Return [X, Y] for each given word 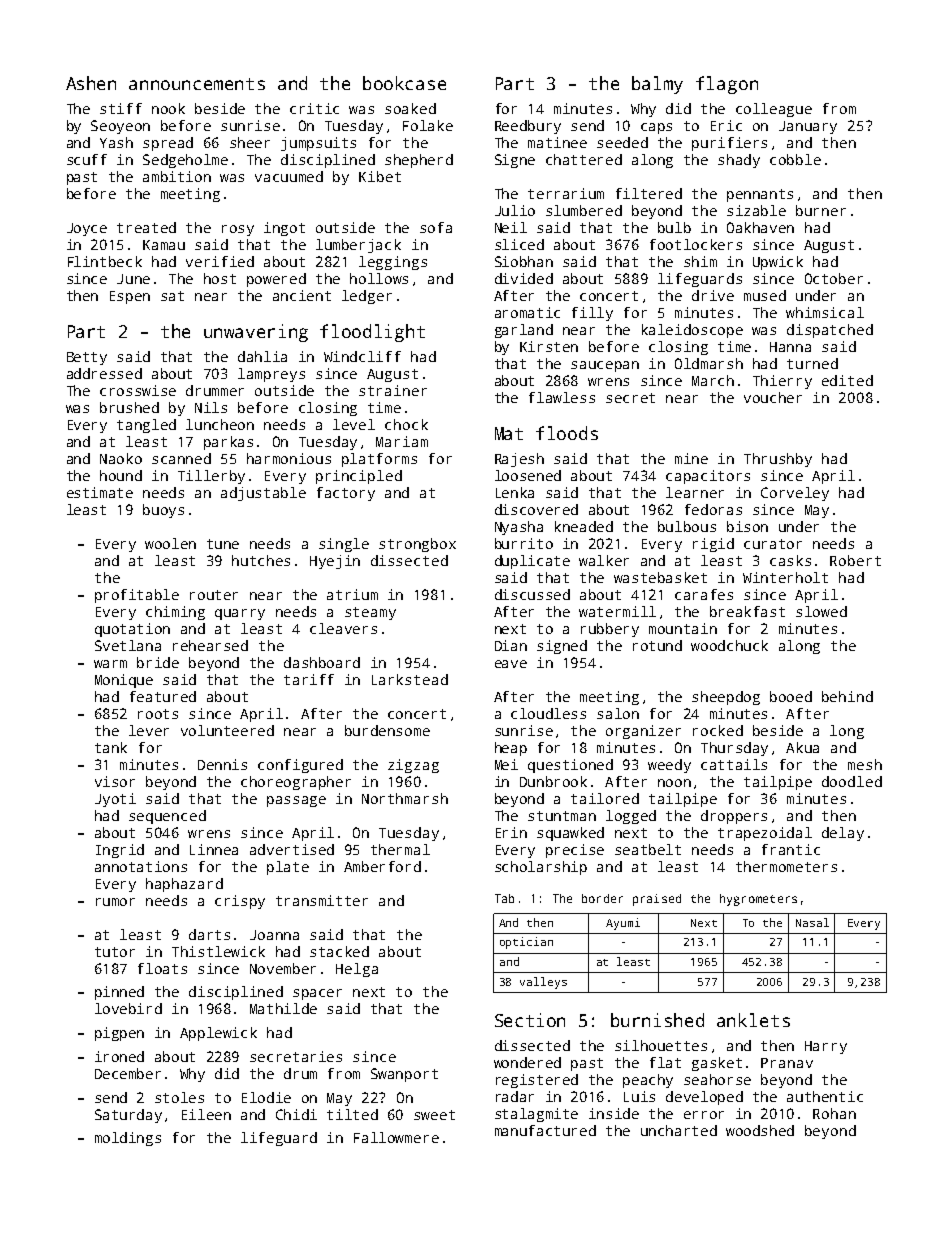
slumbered [584, 210]
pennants [760, 195]
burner [821, 210]
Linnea [214, 849]
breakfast [747, 611]
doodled [852, 781]
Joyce [87, 229]
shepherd [419, 161]
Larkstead [410, 679]
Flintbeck [105, 261]
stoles [179, 1097]
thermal [400, 849]
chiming [175, 613]
